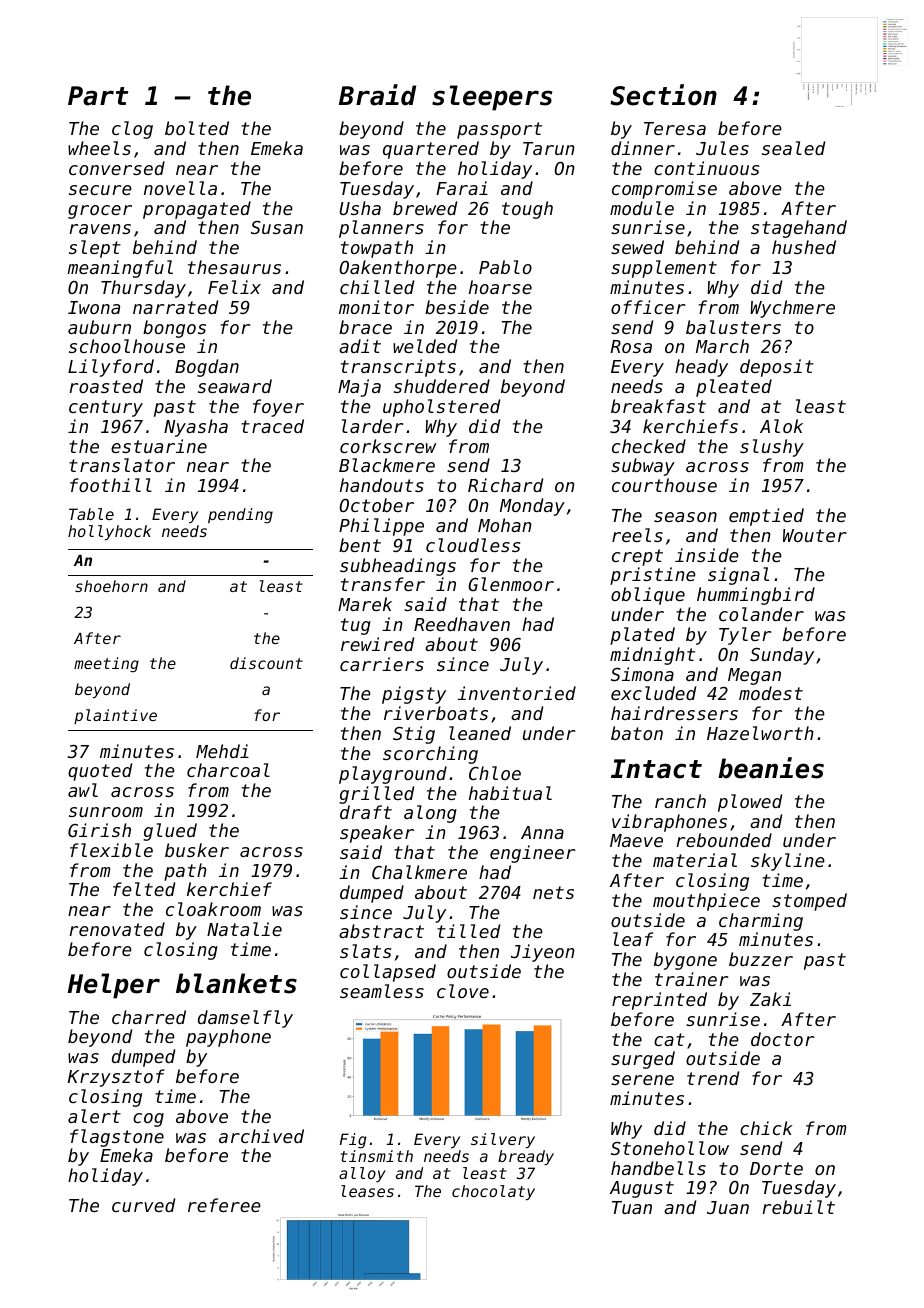 The height and width of the screenshot is (1308, 924). Describe the element at coordinates (111, 586) in the screenshot. I see `shoehorn` at that location.
